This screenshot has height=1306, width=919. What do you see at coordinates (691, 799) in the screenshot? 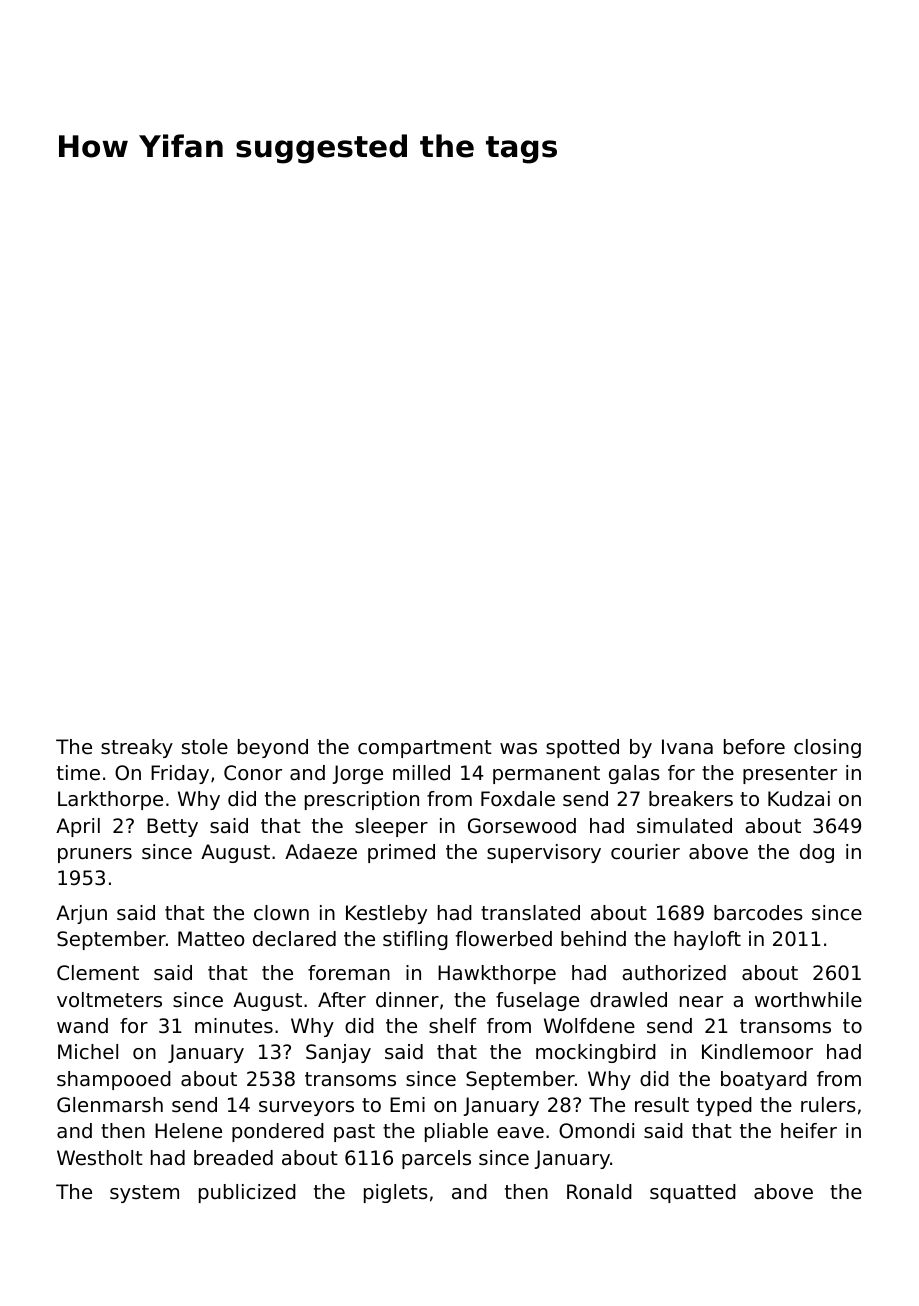
I see `breakers` at bounding box center [691, 799].
